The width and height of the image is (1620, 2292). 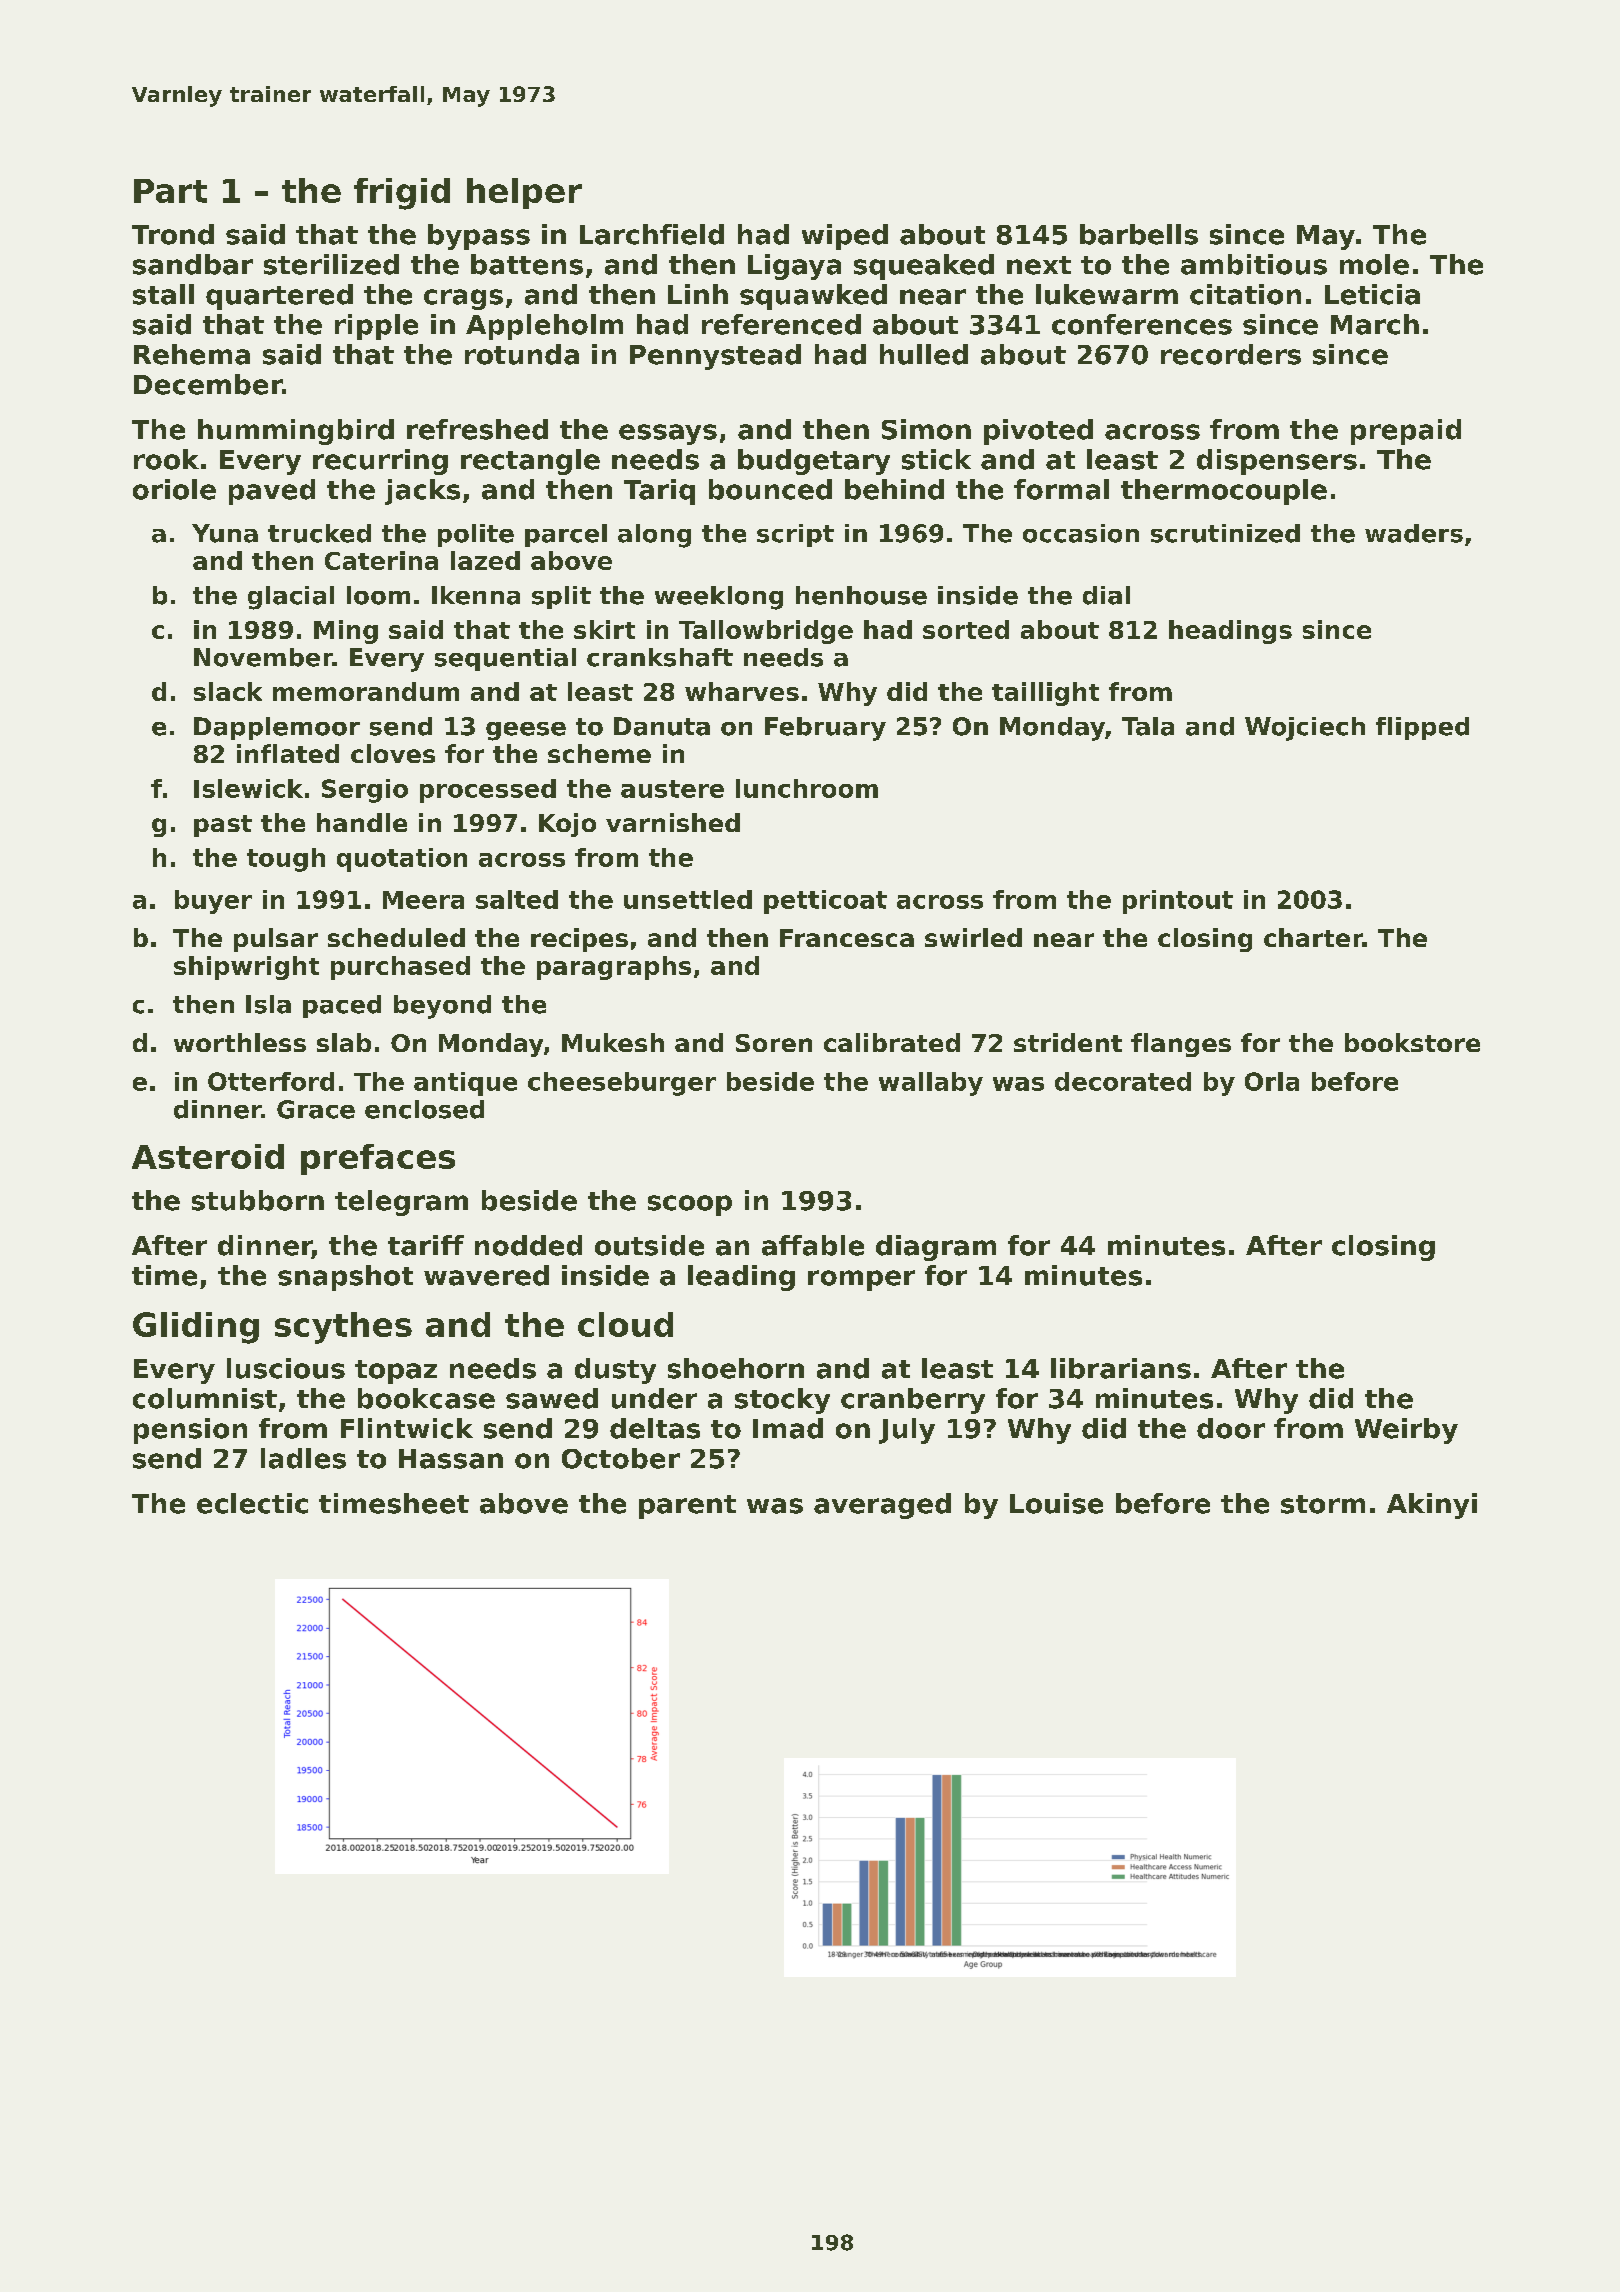 What do you see at coordinates (788, 1428) in the image?
I see `Imad` at bounding box center [788, 1428].
